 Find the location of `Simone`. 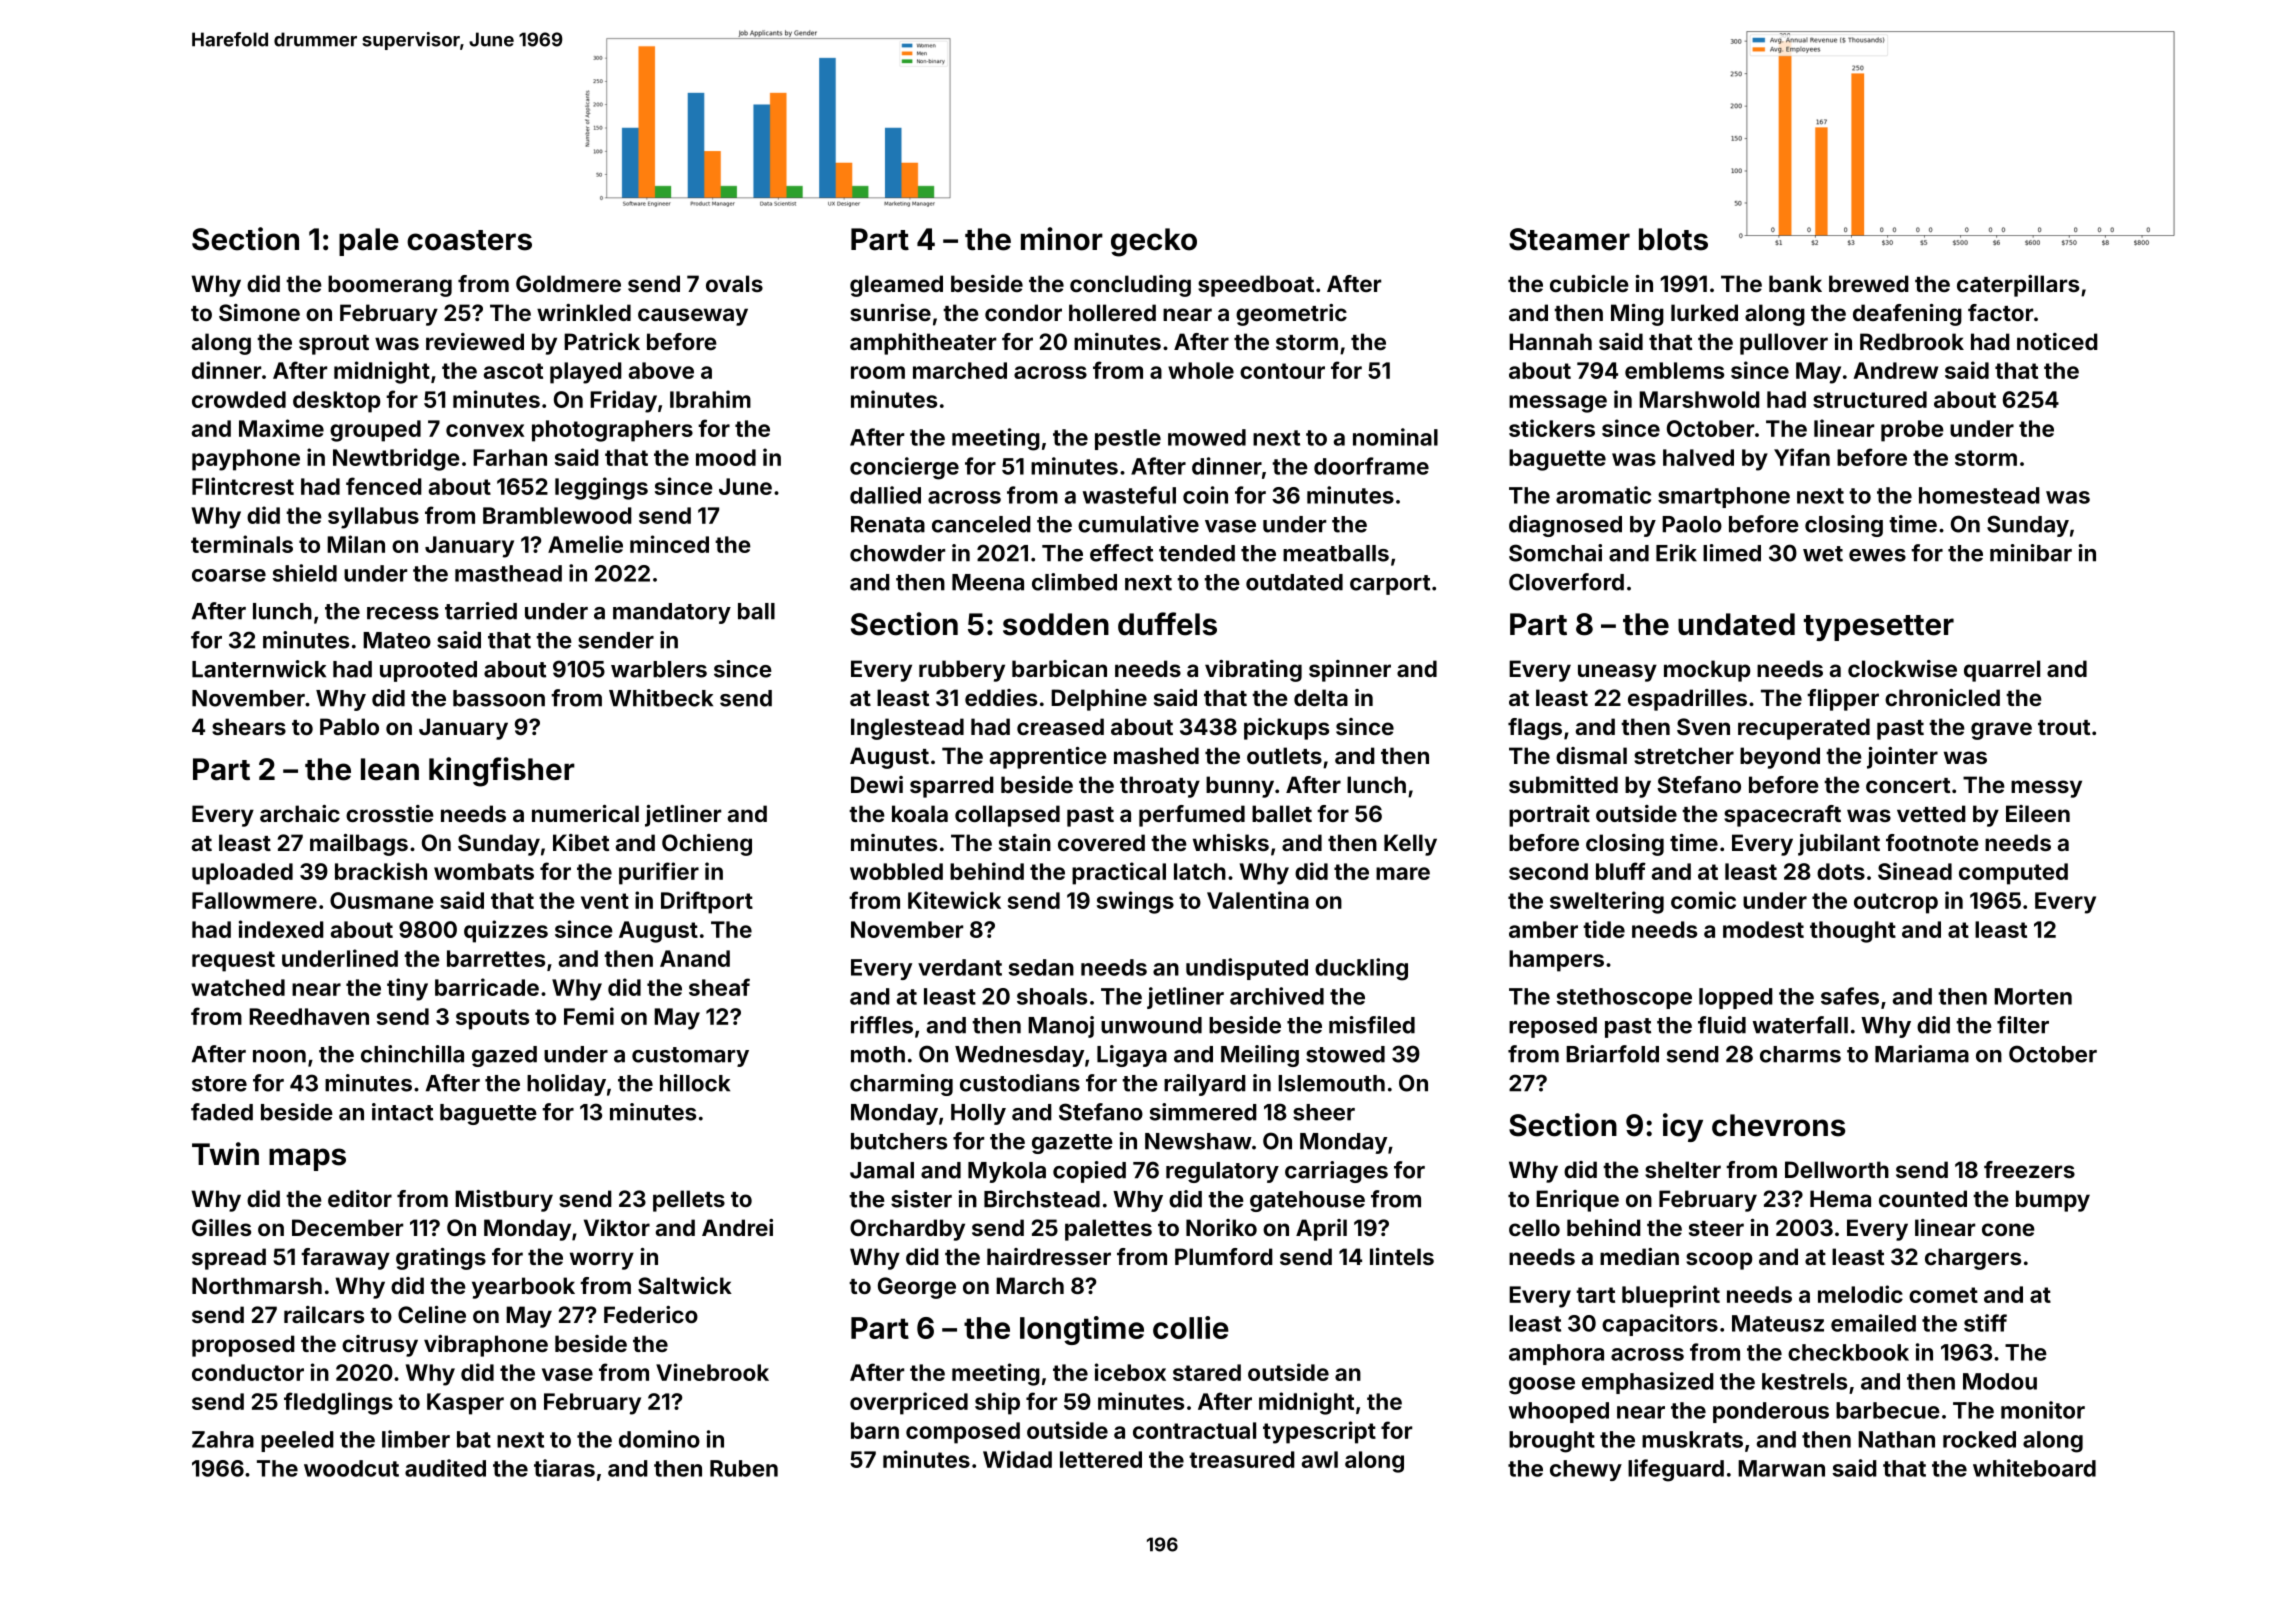

Simone is located at coordinates (259, 312).
